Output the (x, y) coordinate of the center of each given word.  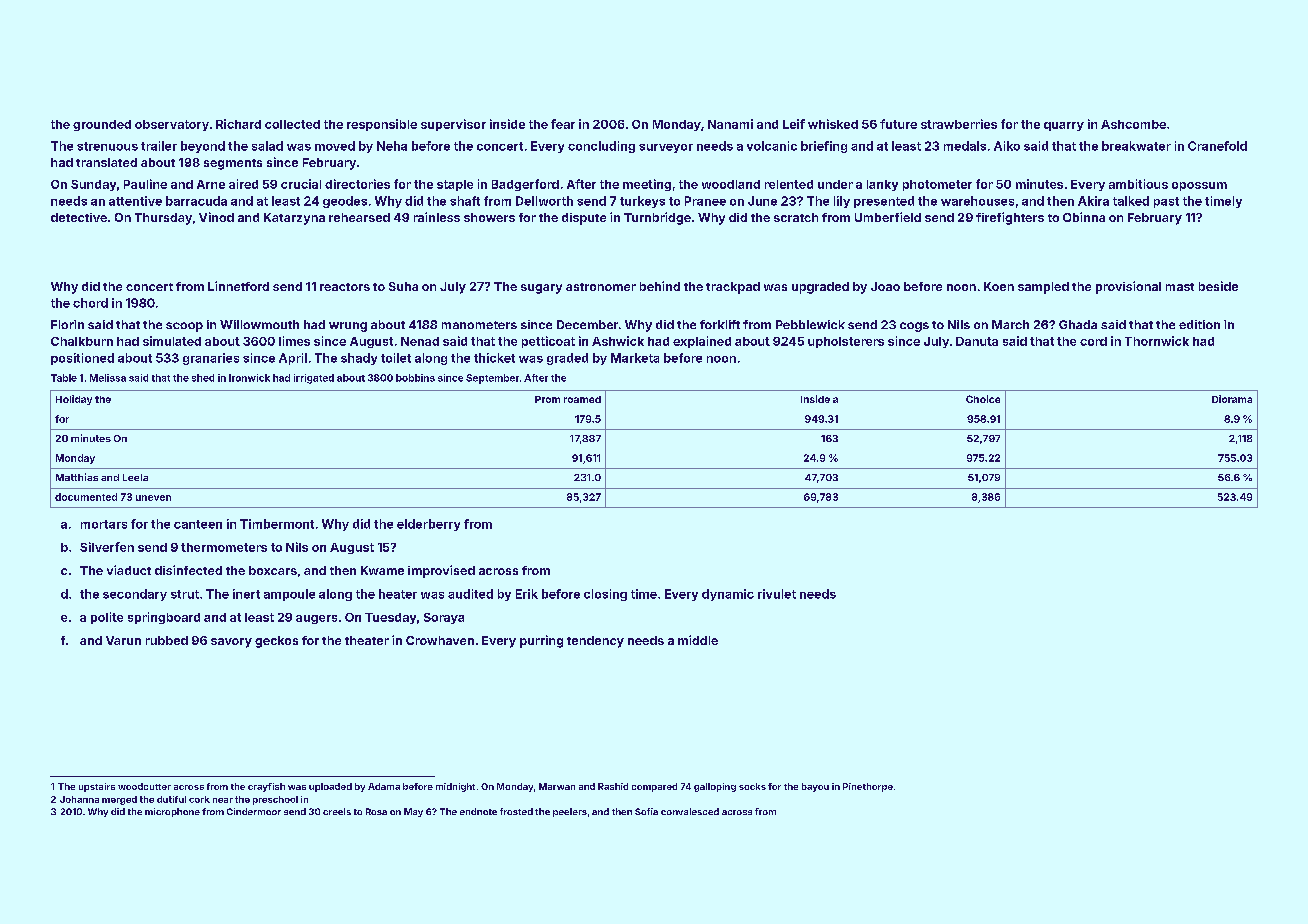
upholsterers (846, 342)
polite (107, 618)
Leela (135, 477)
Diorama (1232, 399)
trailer (159, 146)
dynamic (728, 595)
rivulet (777, 594)
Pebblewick (810, 324)
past (1166, 202)
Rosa (376, 811)
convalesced (690, 811)
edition (1199, 324)
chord (90, 303)
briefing (824, 147)
